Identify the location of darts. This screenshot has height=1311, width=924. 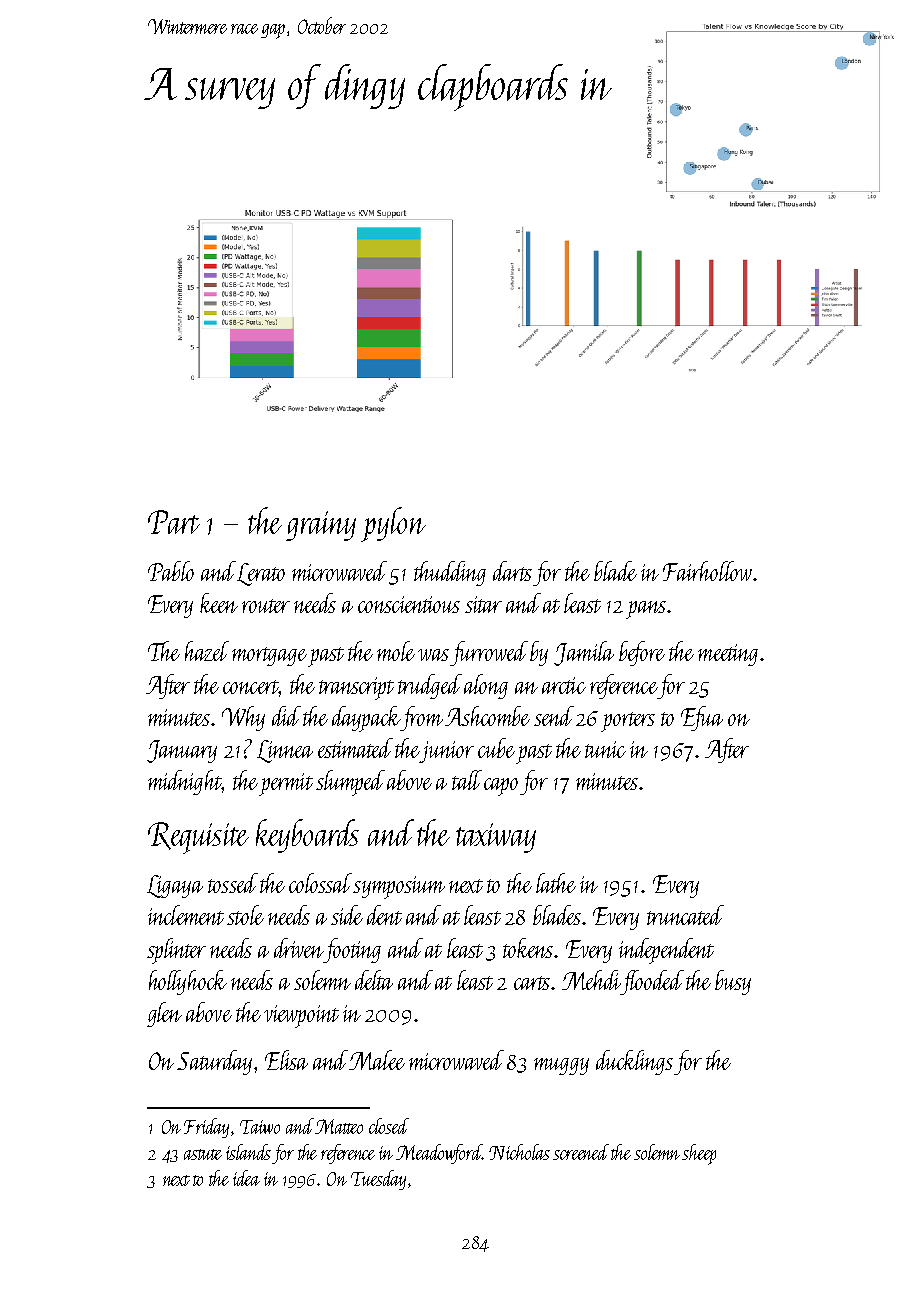
(512, 571).
